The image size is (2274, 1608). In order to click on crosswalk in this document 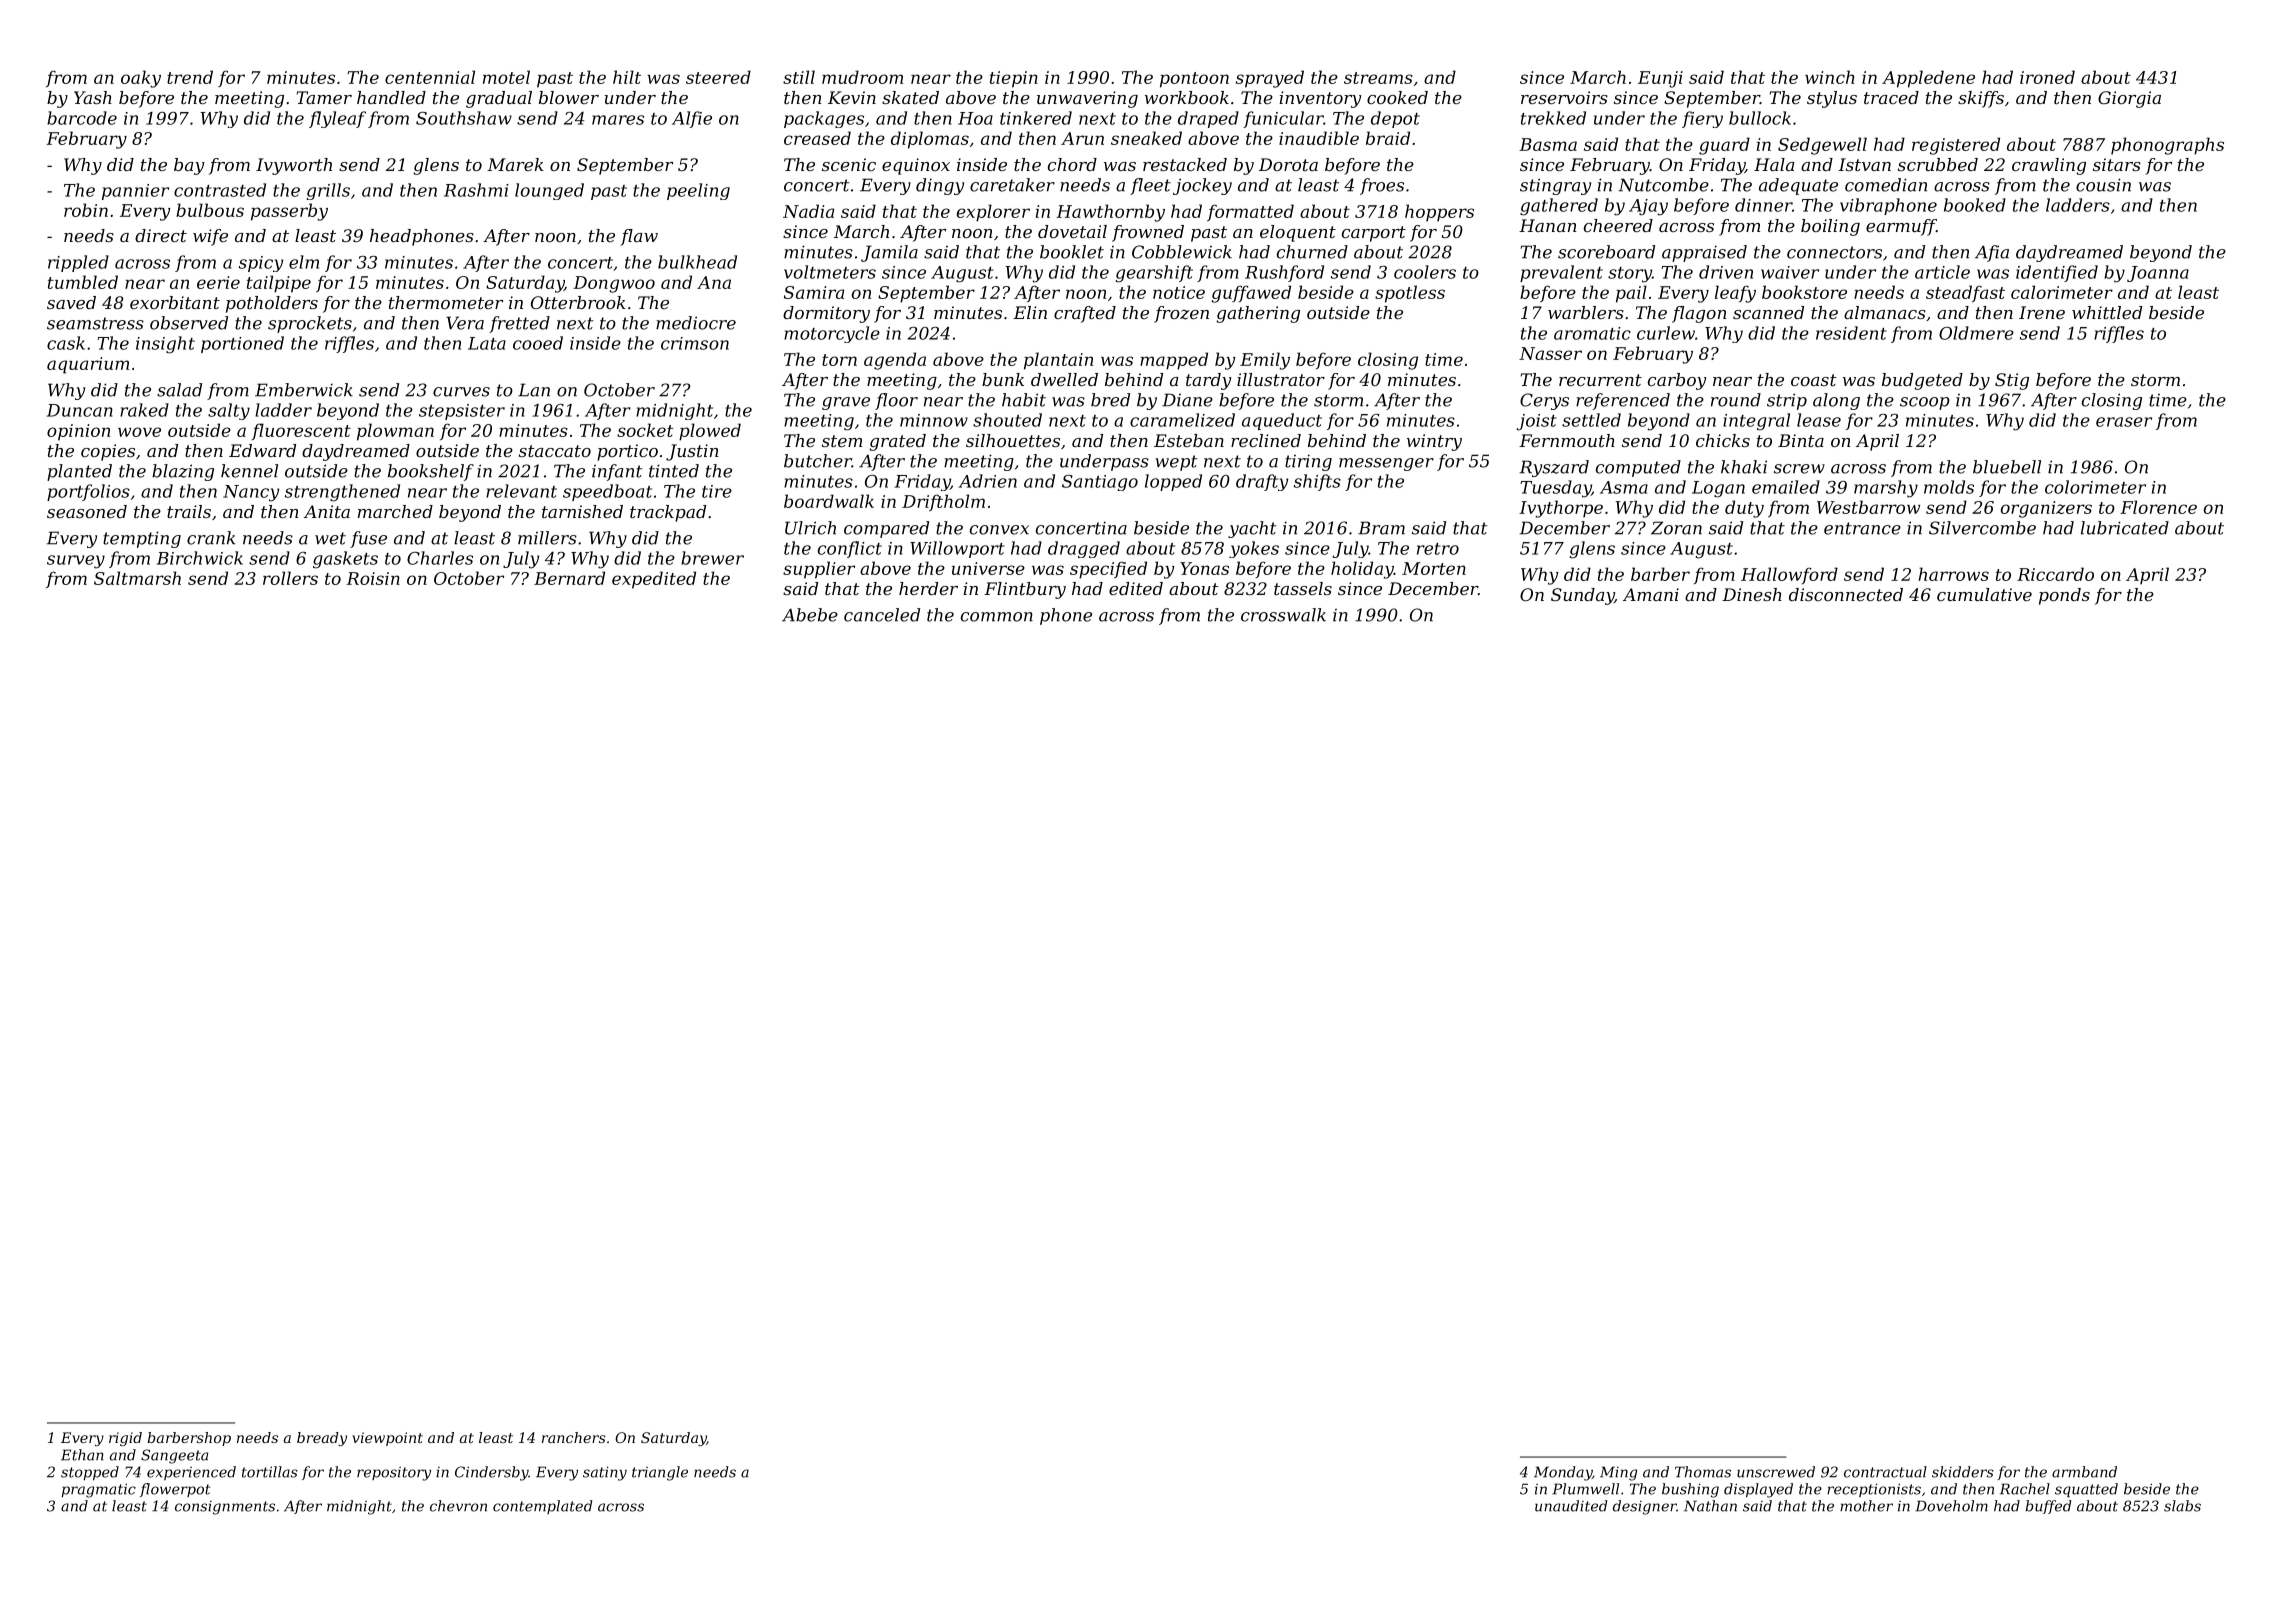, I will do `click(1283, 615)`.
